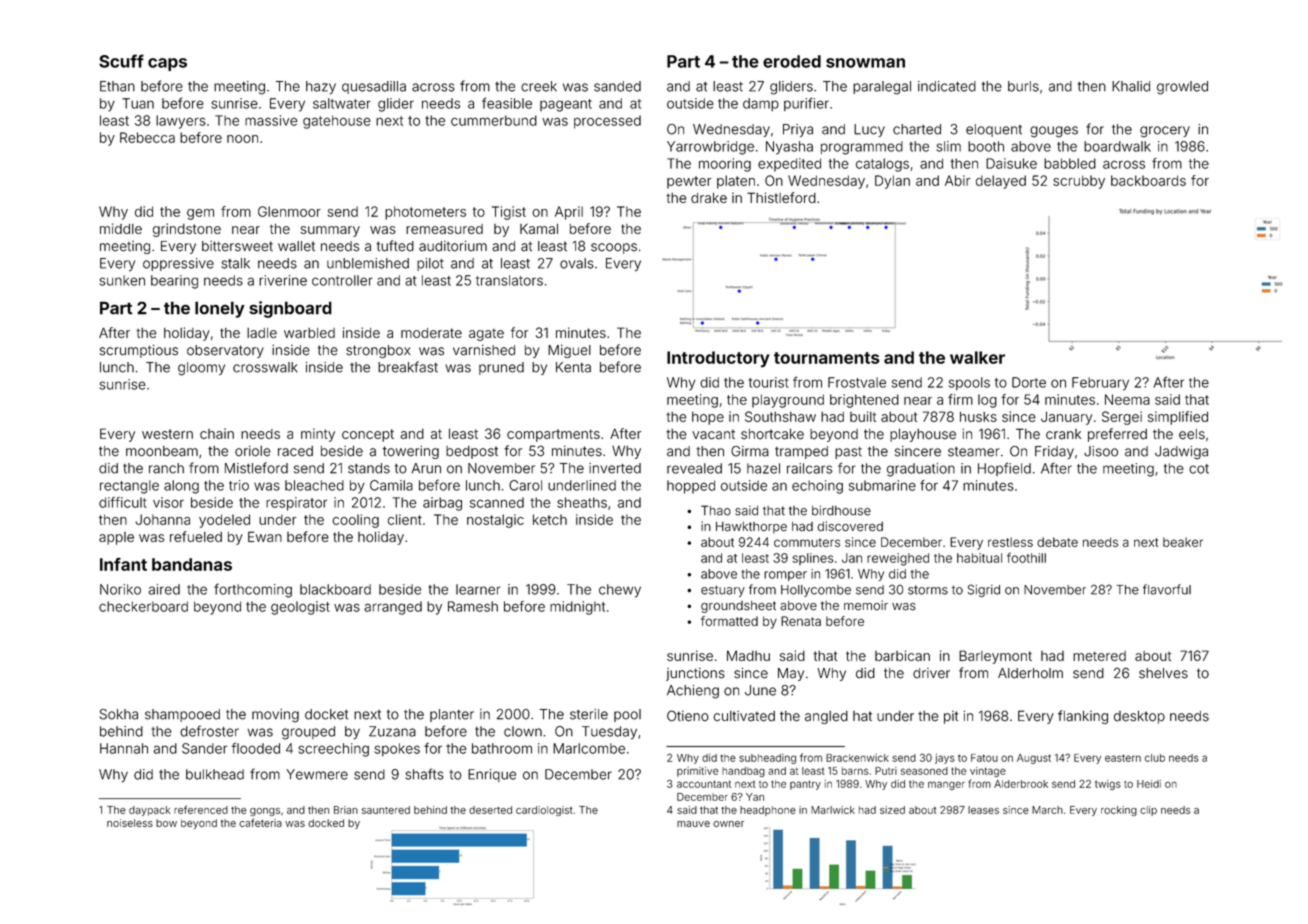  Describe the element at coordinates (738, 607) in the page. I see `groundsheet` at that location.
